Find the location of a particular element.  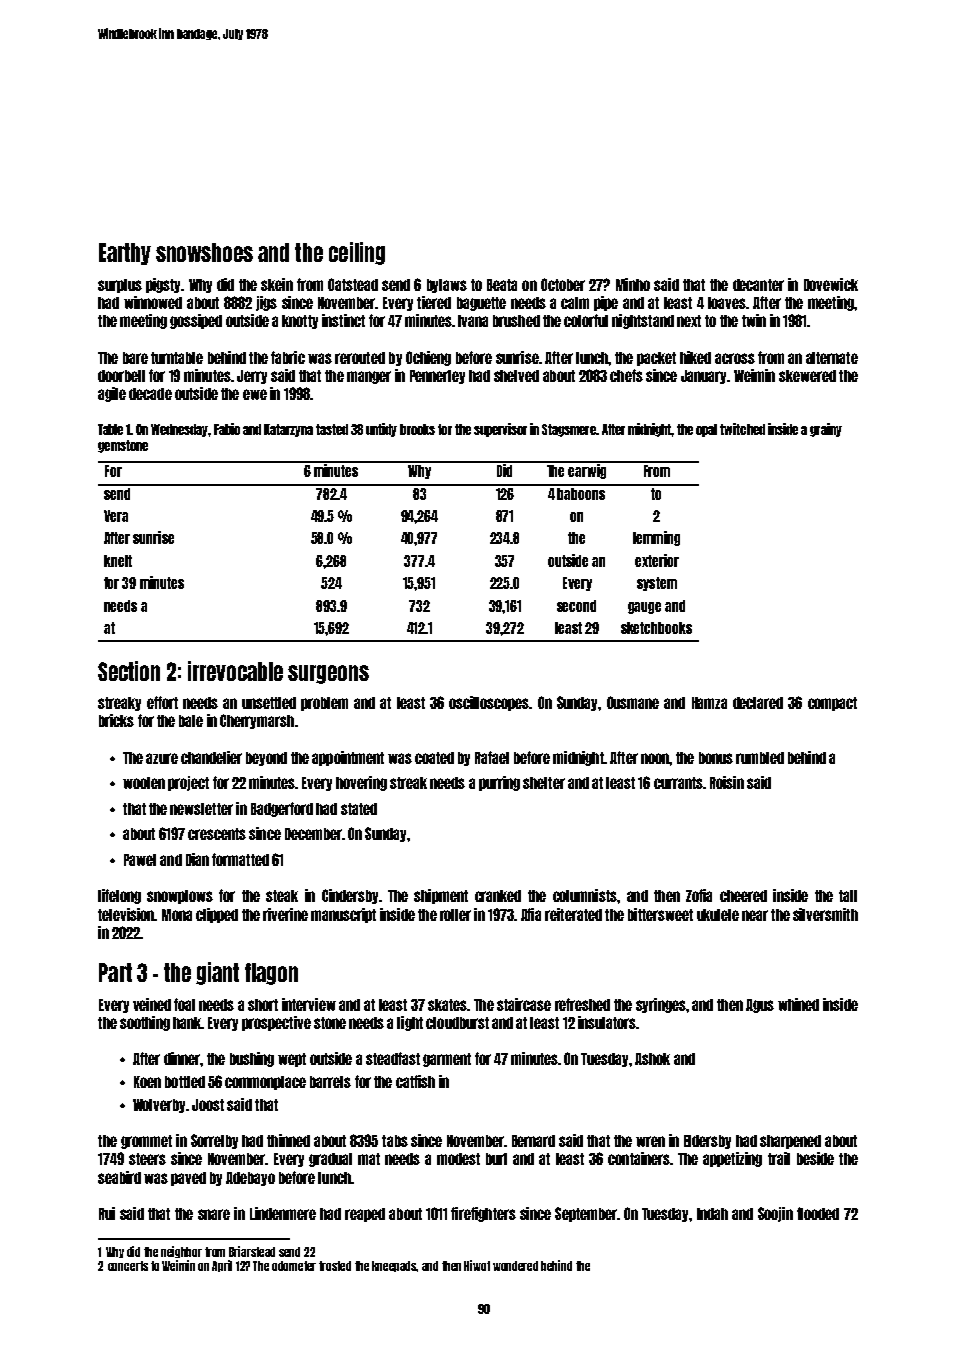

kneepads is located at coordinates (395, 1266).
